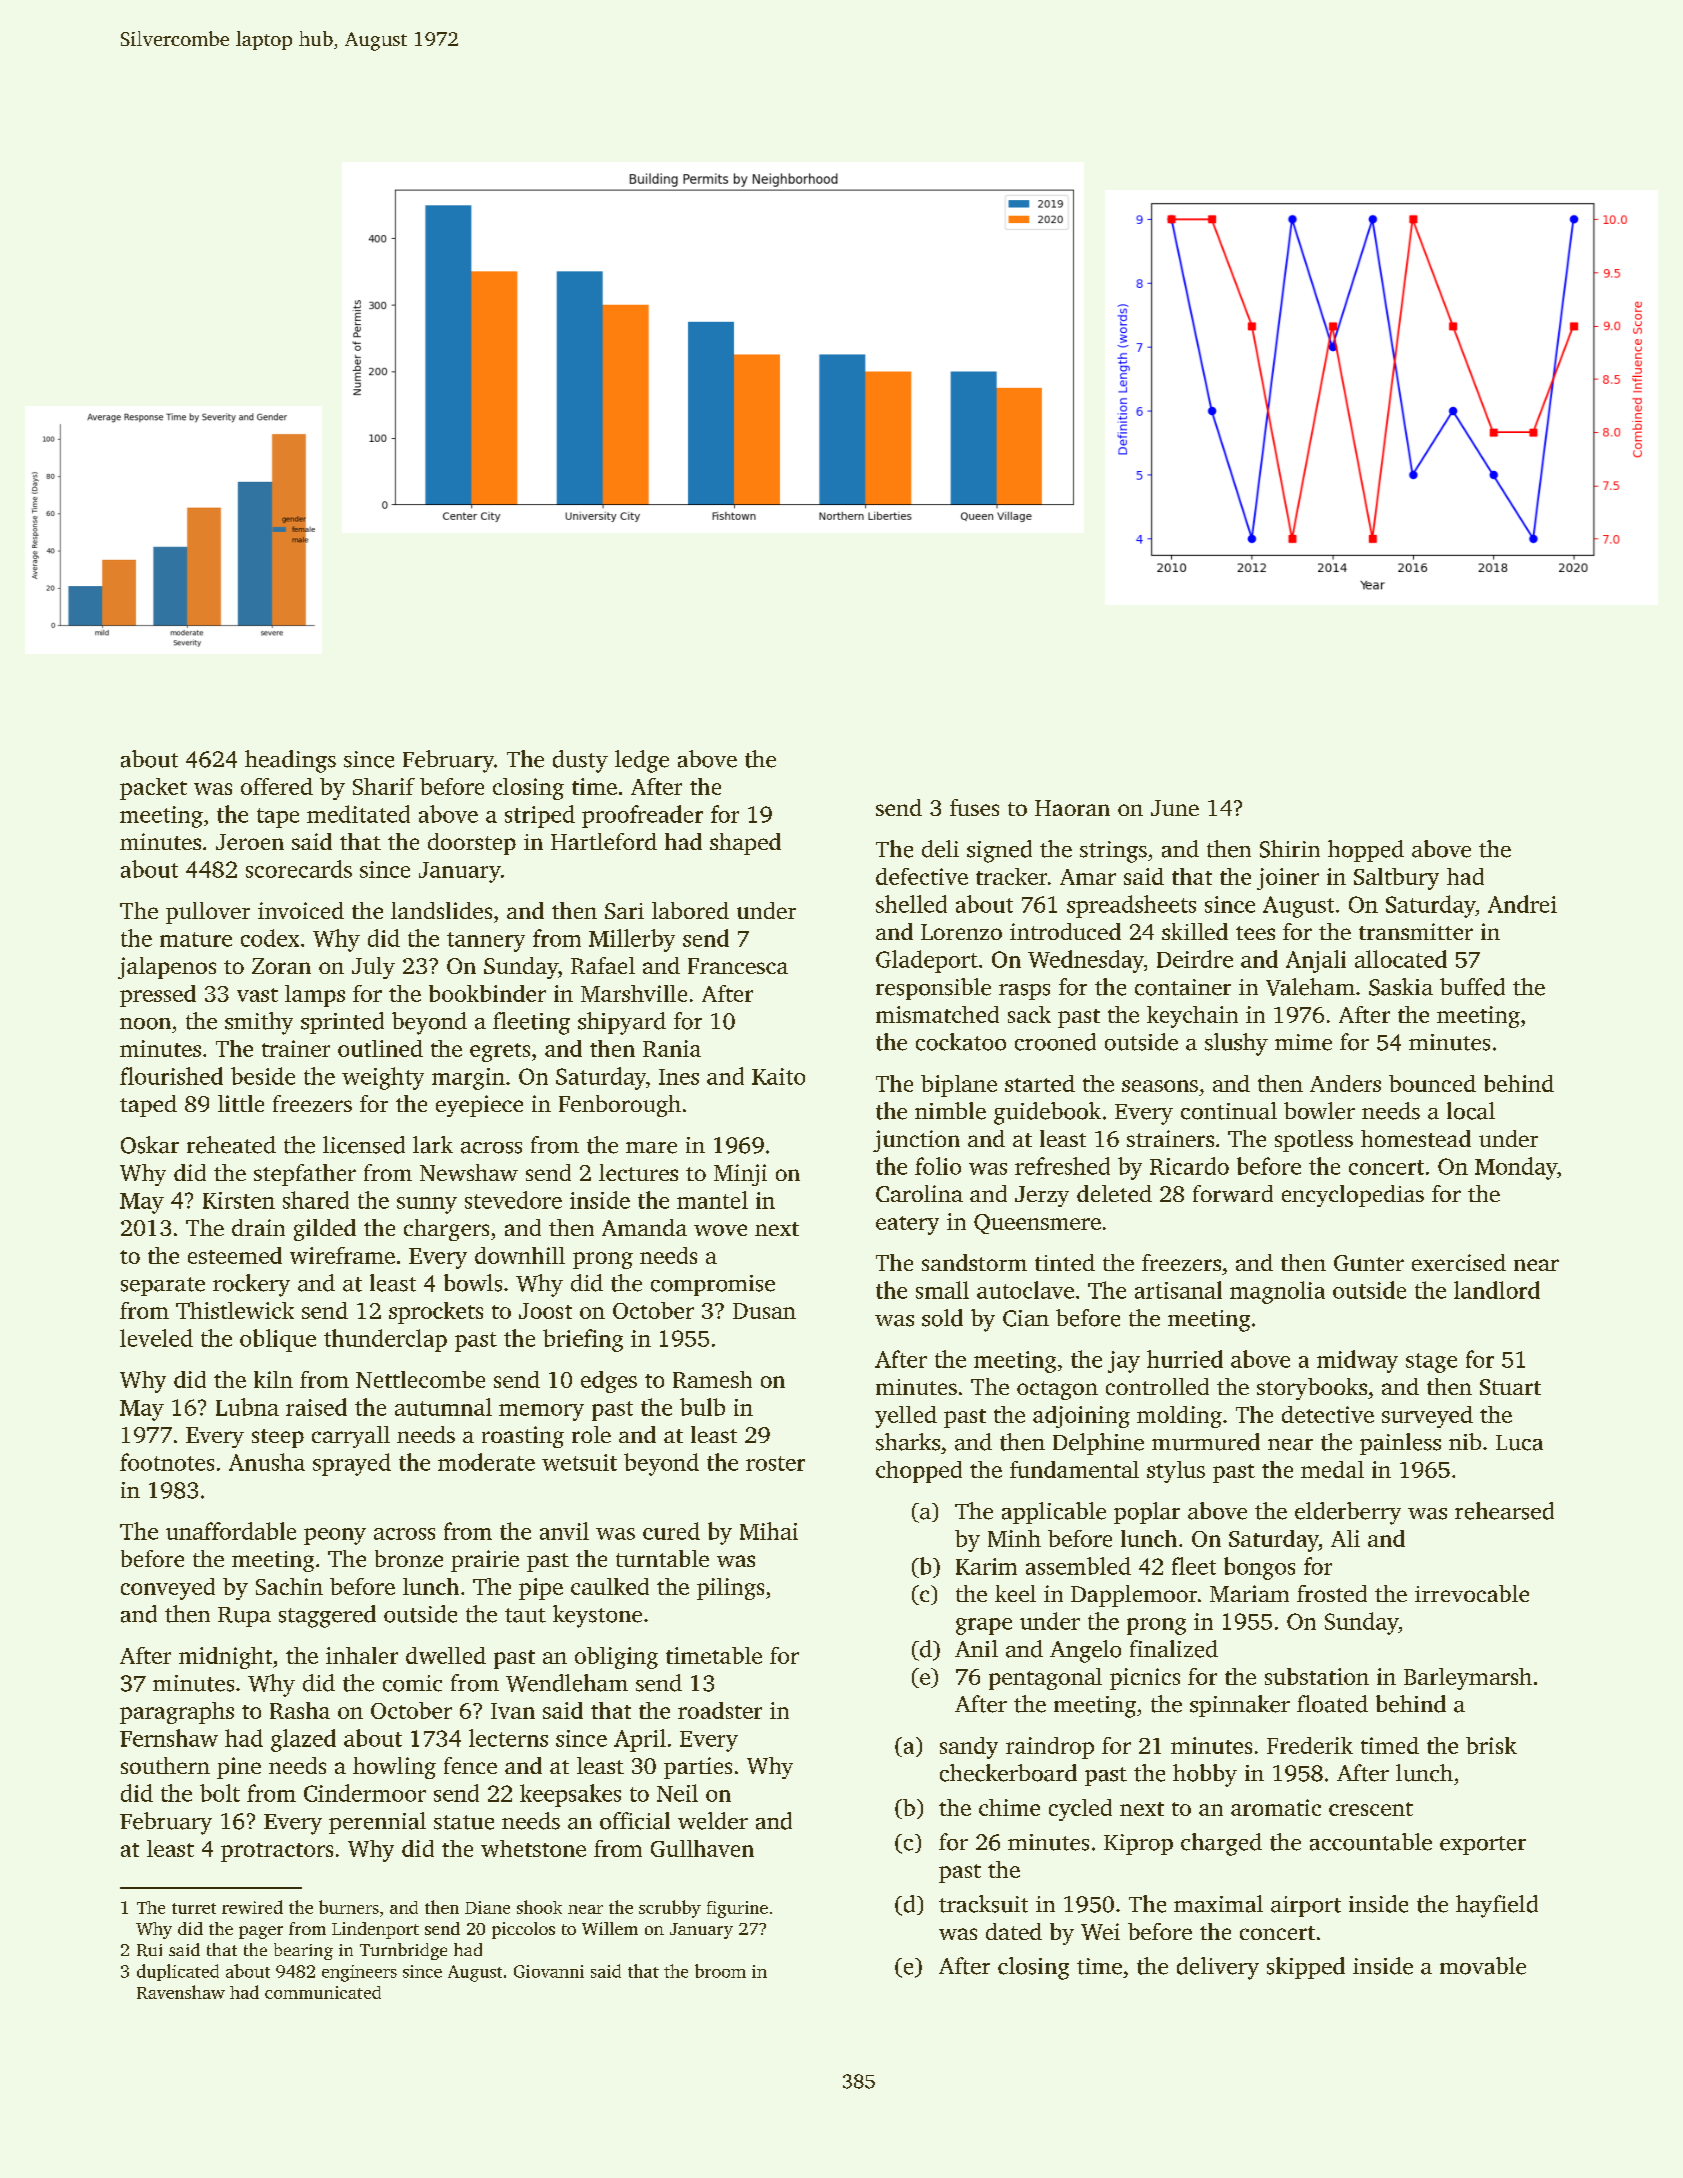 The width and height of the screenshot is (1683, 2178). I want to click on Ramesh, so click(712, 1379).
